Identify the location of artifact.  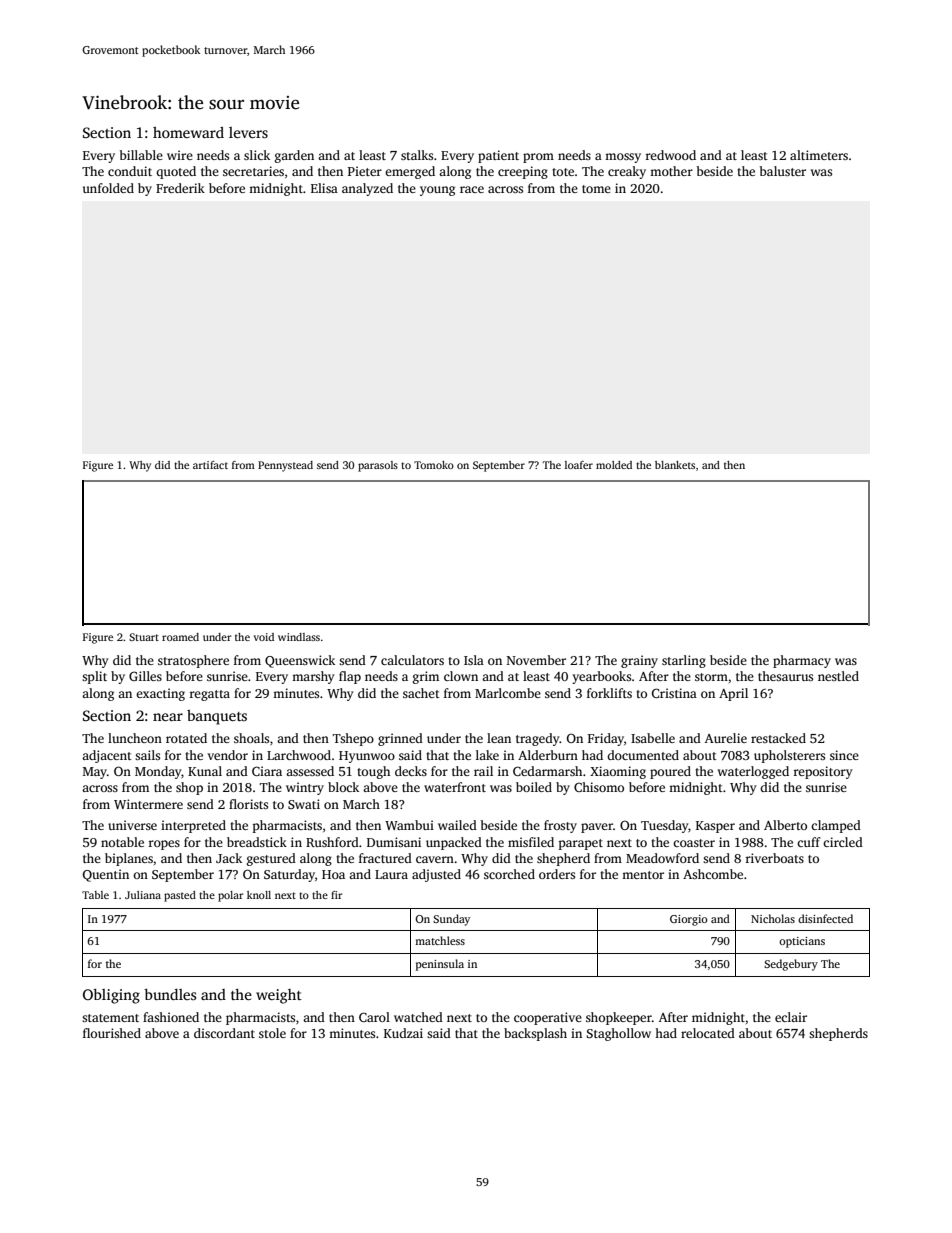
(210, 465).
